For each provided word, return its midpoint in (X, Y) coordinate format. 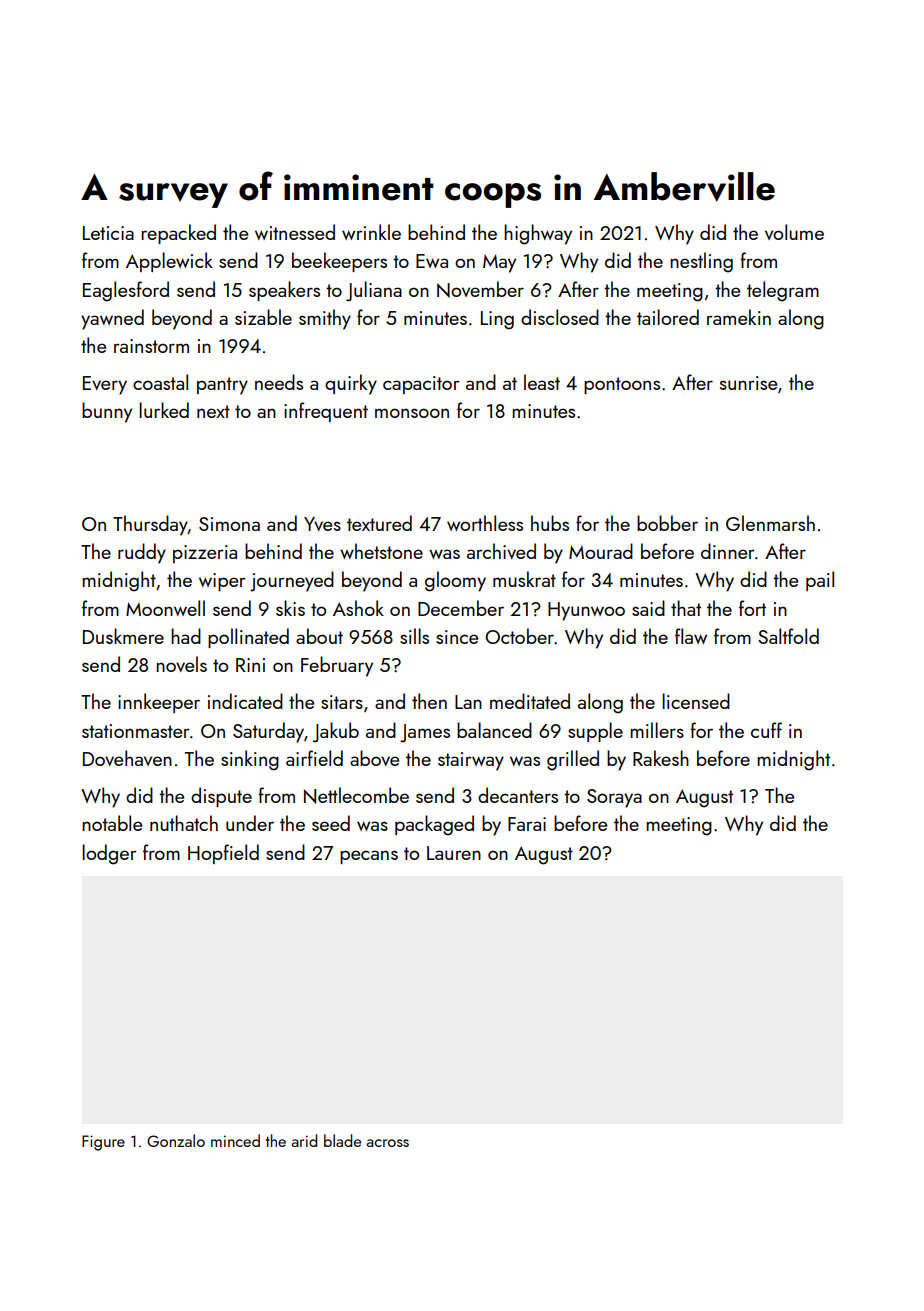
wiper (222, 582)
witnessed (295, 232)
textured (379, 523)
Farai (527, 824)
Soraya (614, 798)
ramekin (739, 317)
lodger (109, 854)
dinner (728, 551)
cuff (766, 730)
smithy (325, 319)
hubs (550, 523)
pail (820, 581)
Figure (103, 1143)
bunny (107, 412)
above (374, 758)
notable (112, 823)
